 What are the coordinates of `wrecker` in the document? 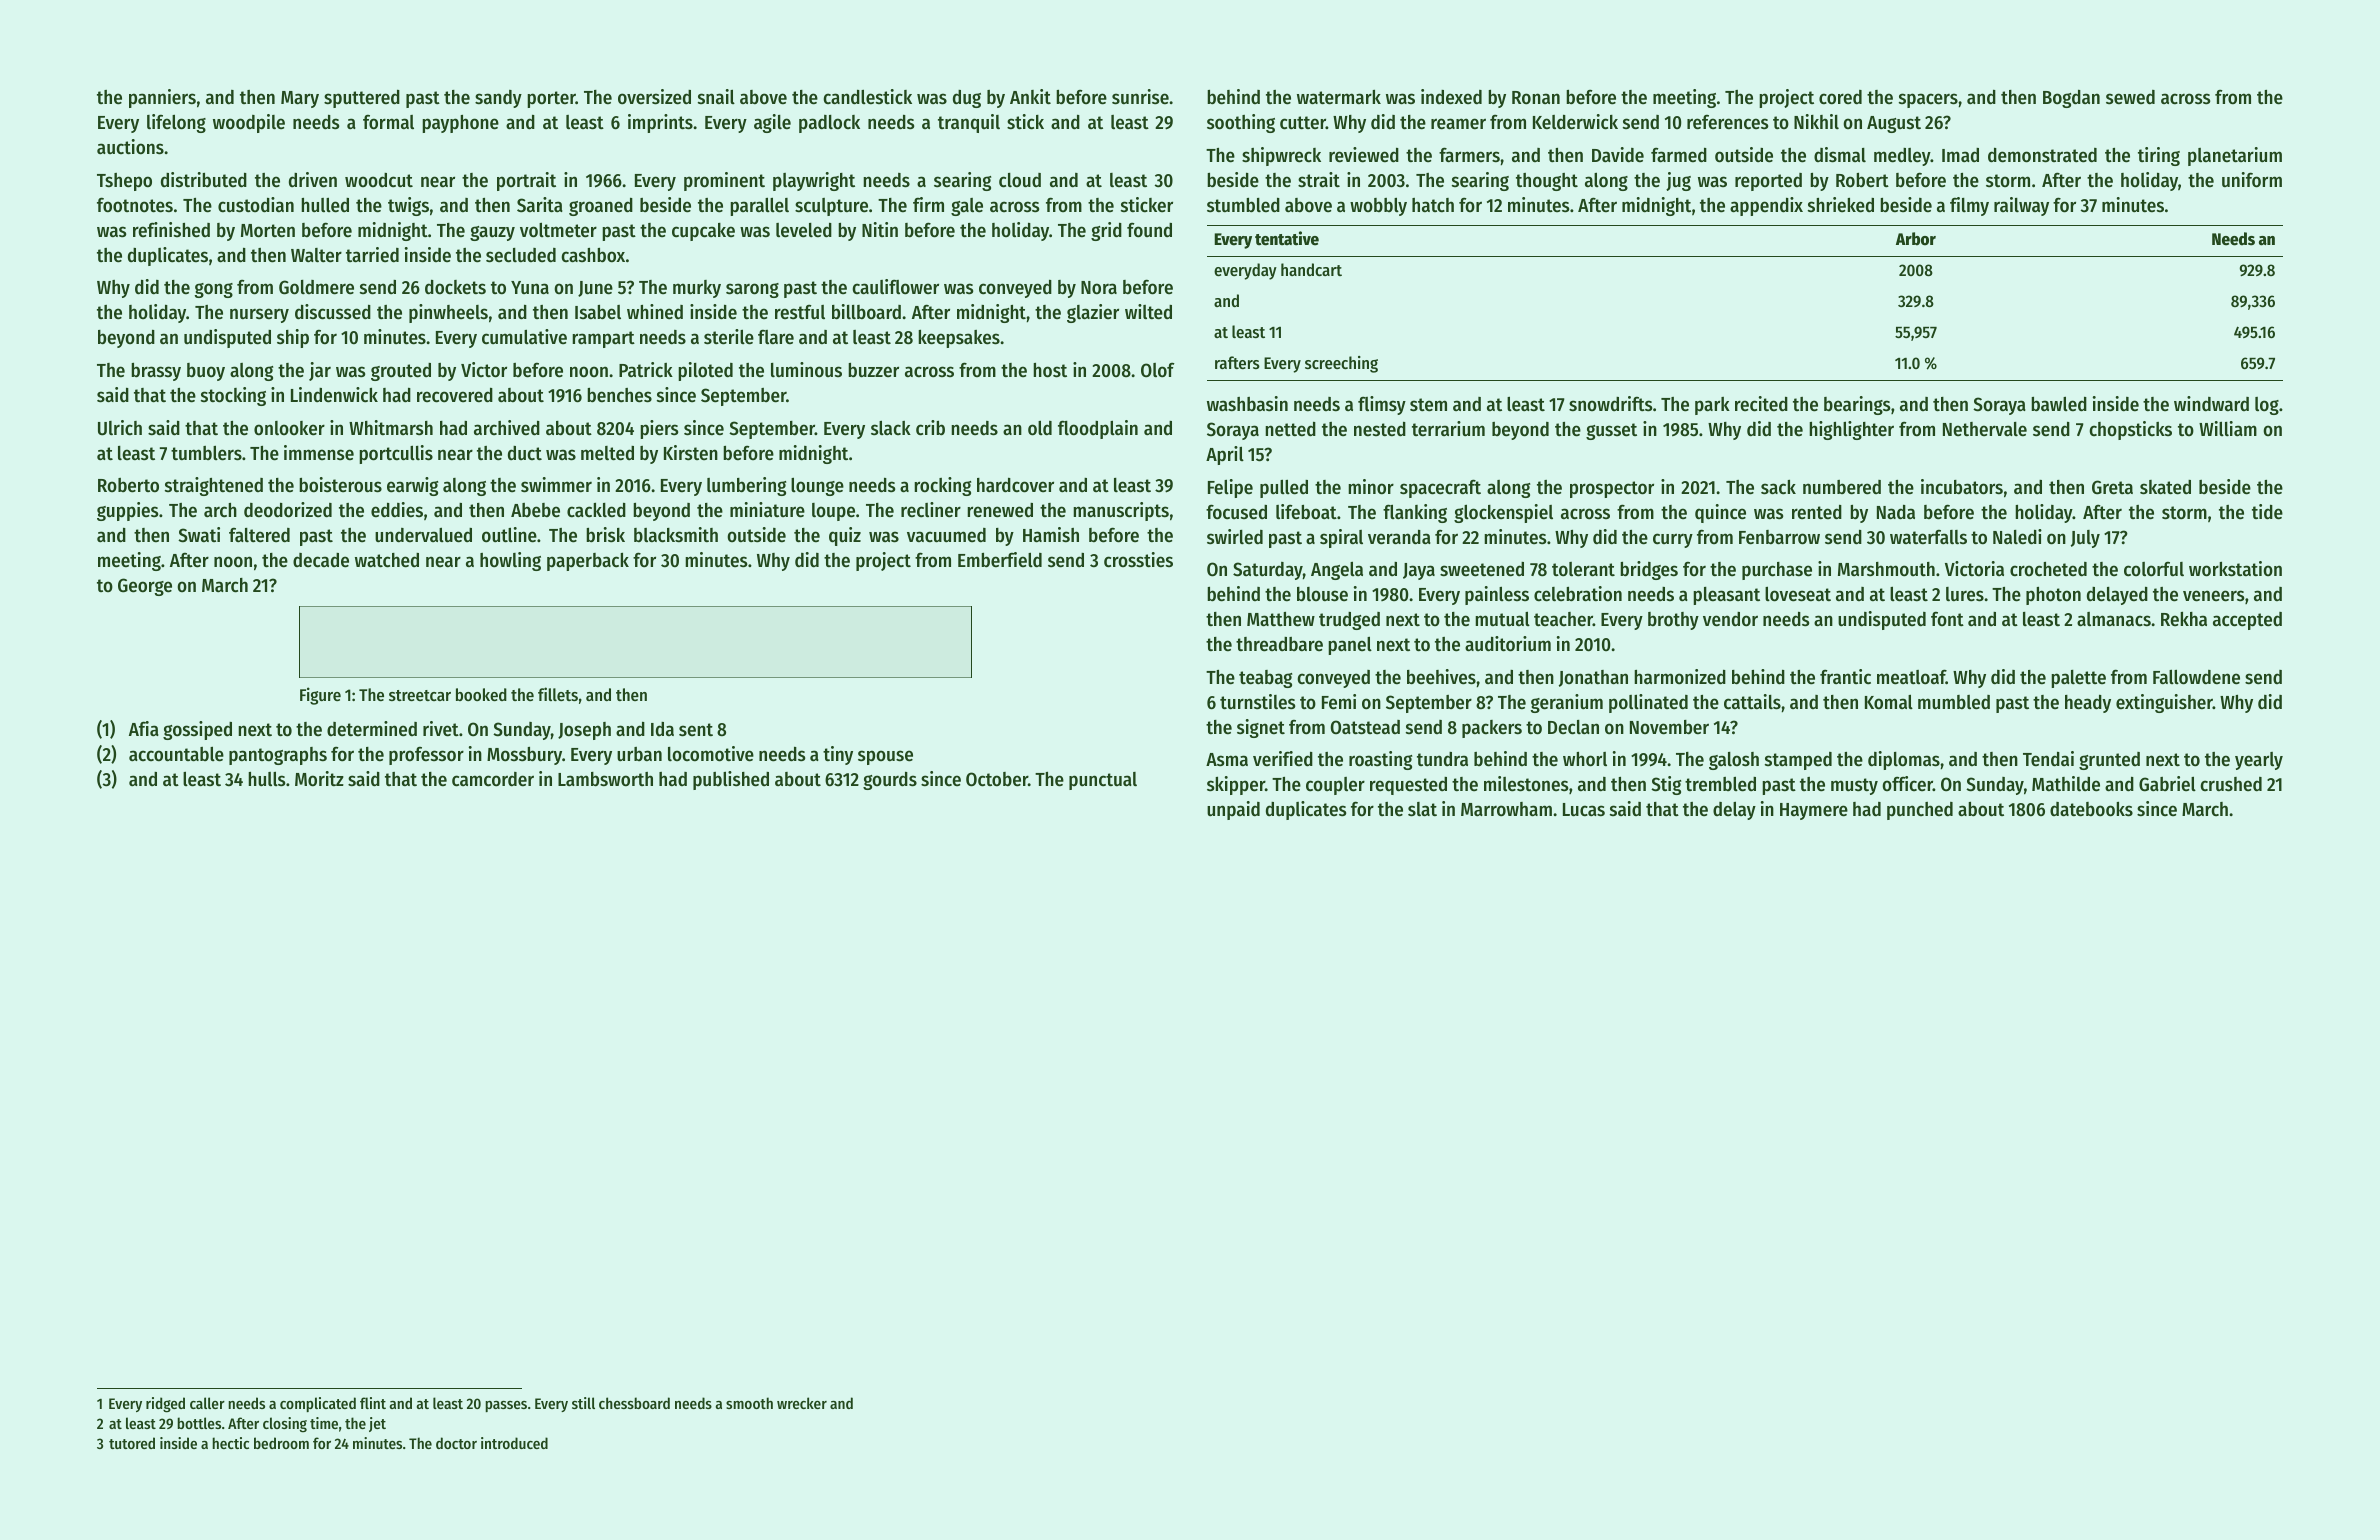 It's located at (802, 1403).
